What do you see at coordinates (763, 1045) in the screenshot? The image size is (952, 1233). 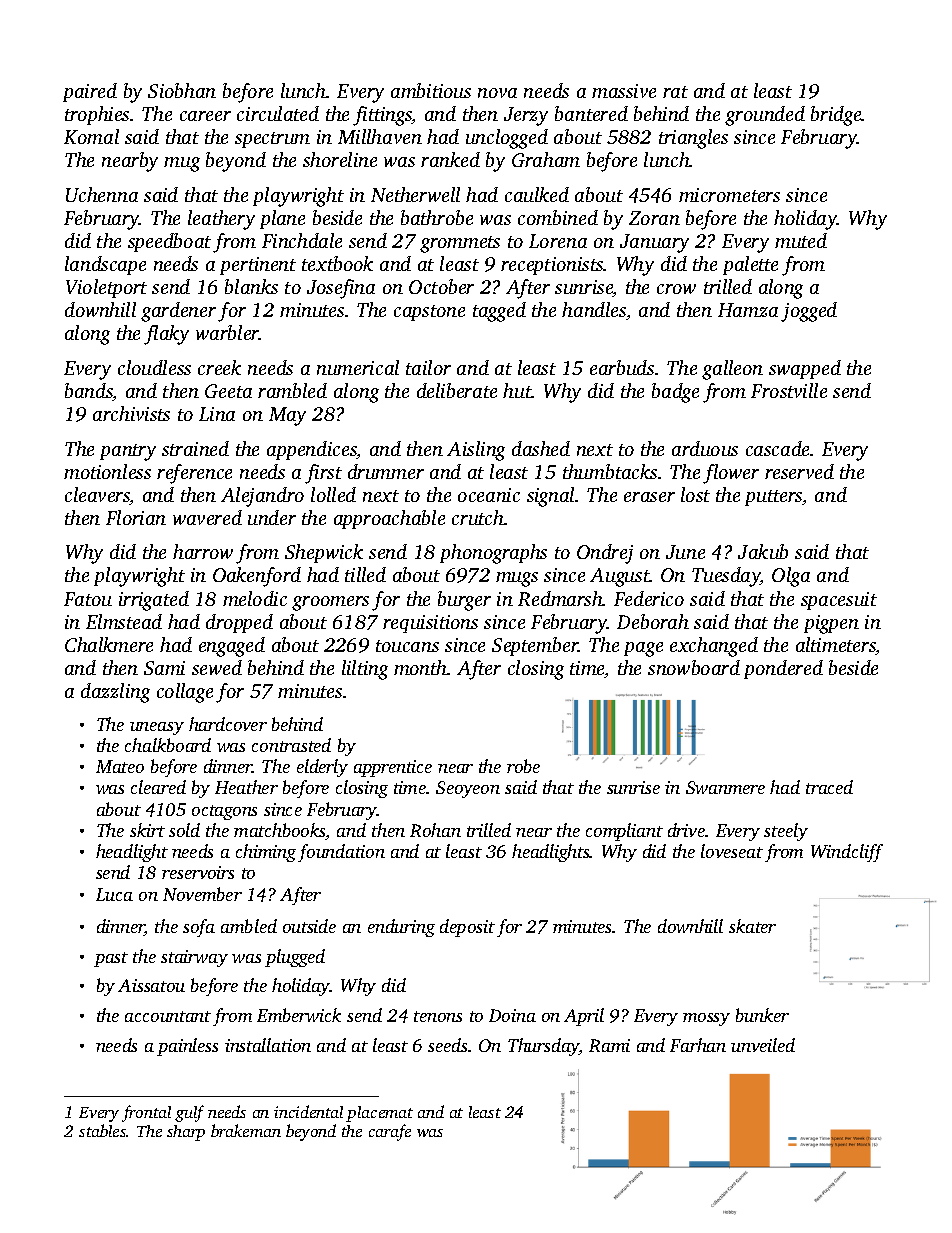 I see `unveiled` at bounding box center [763, 1045].
